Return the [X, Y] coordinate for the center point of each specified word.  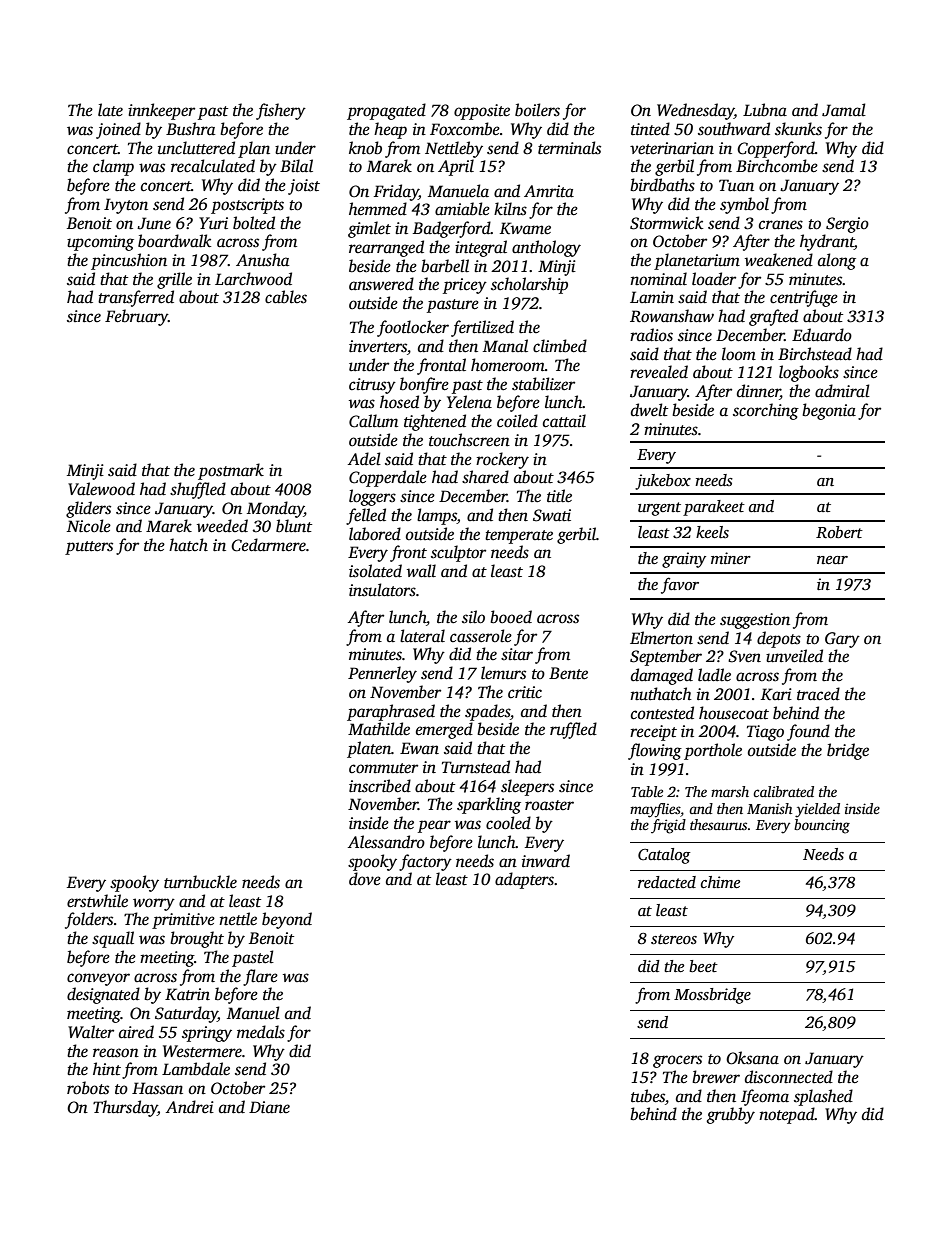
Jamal [844, 110]
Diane [269, 1107]
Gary [842, 640]
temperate [519, 537]
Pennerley [382, 674]
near [832, 560]
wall [421, 571]
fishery [281, 111]
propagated [386, 111]
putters [89, 548]
